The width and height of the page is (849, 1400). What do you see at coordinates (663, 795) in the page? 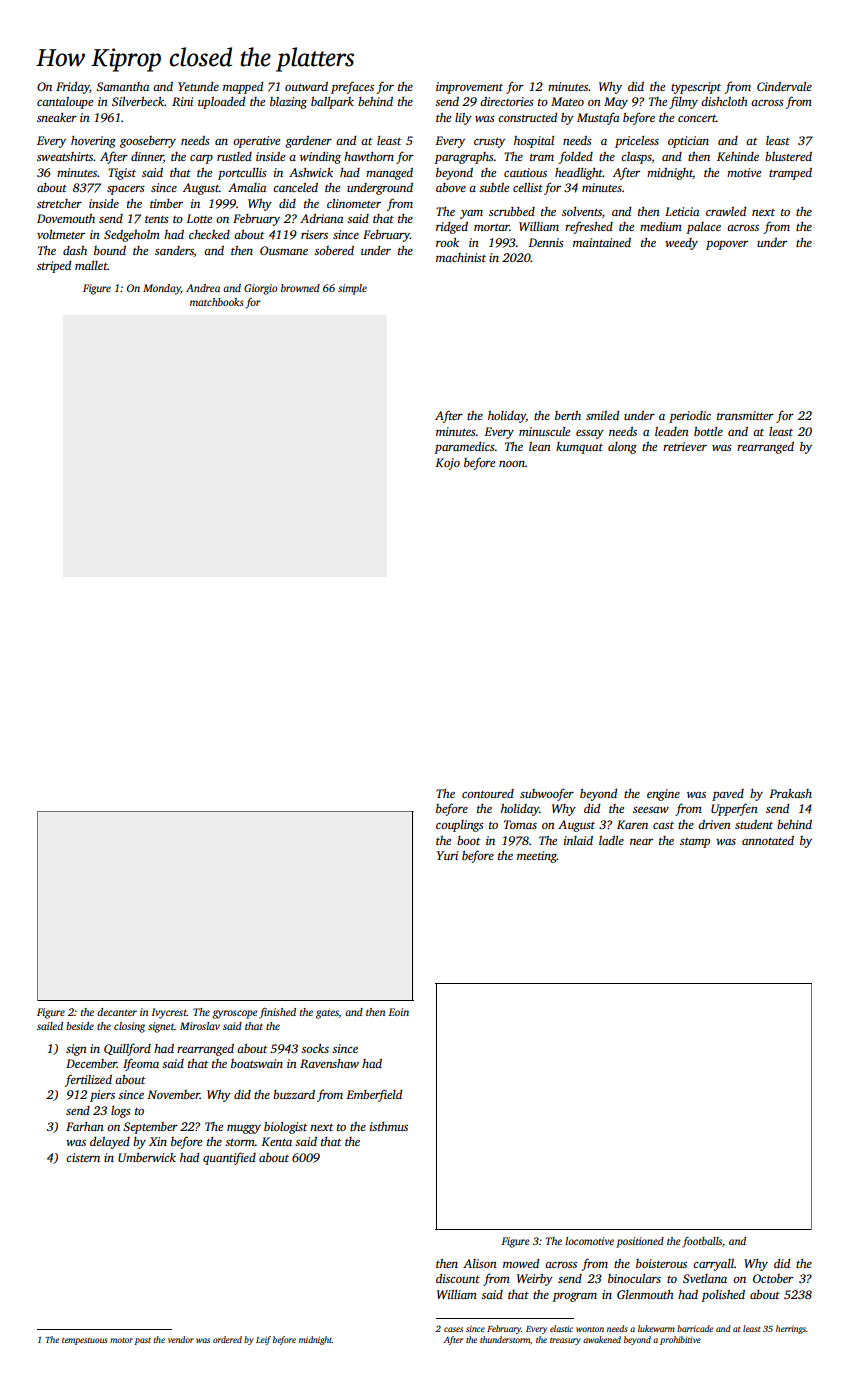
I see `engine` at bounding box center [663, 795].
